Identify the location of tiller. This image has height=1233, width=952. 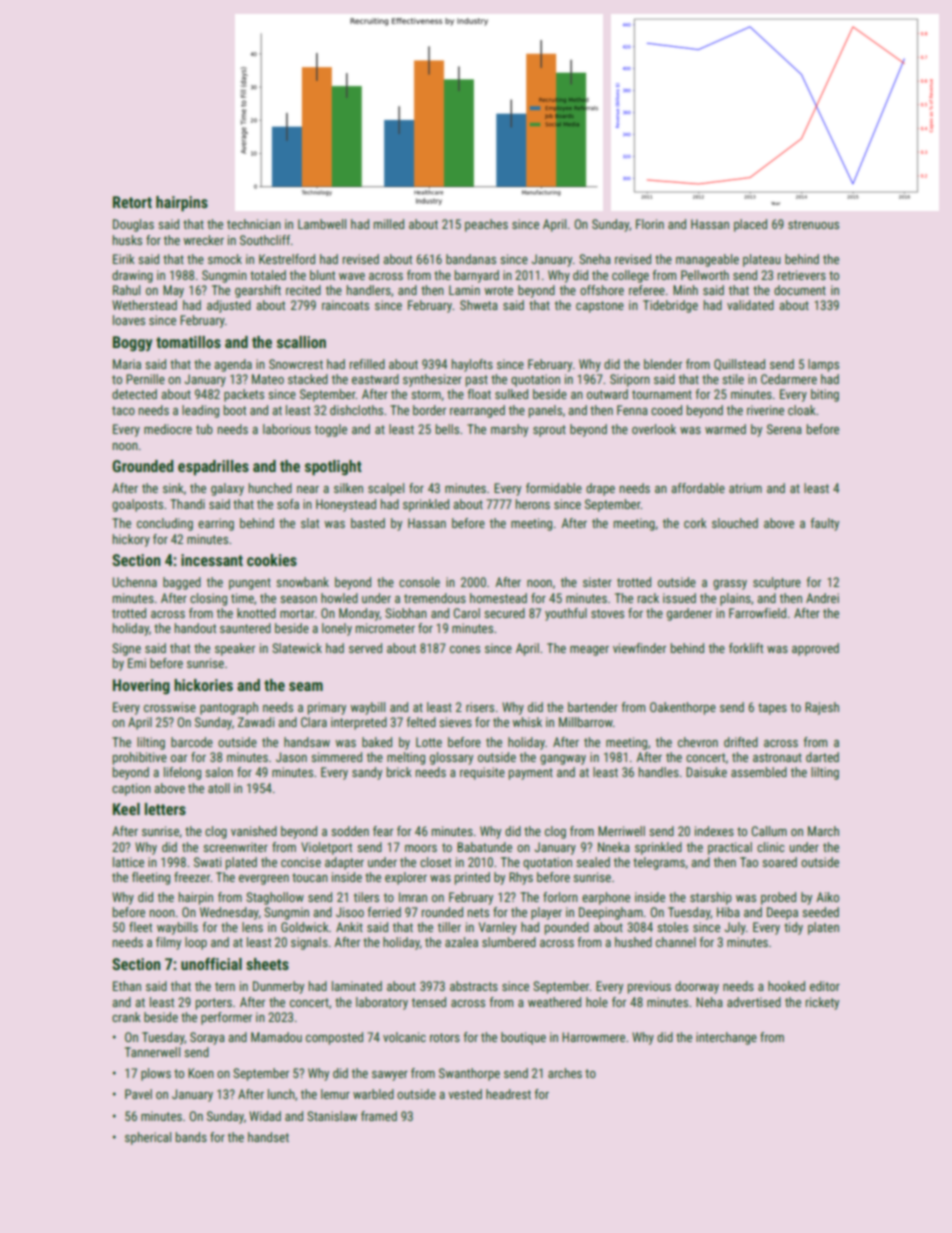
(449, 927).
